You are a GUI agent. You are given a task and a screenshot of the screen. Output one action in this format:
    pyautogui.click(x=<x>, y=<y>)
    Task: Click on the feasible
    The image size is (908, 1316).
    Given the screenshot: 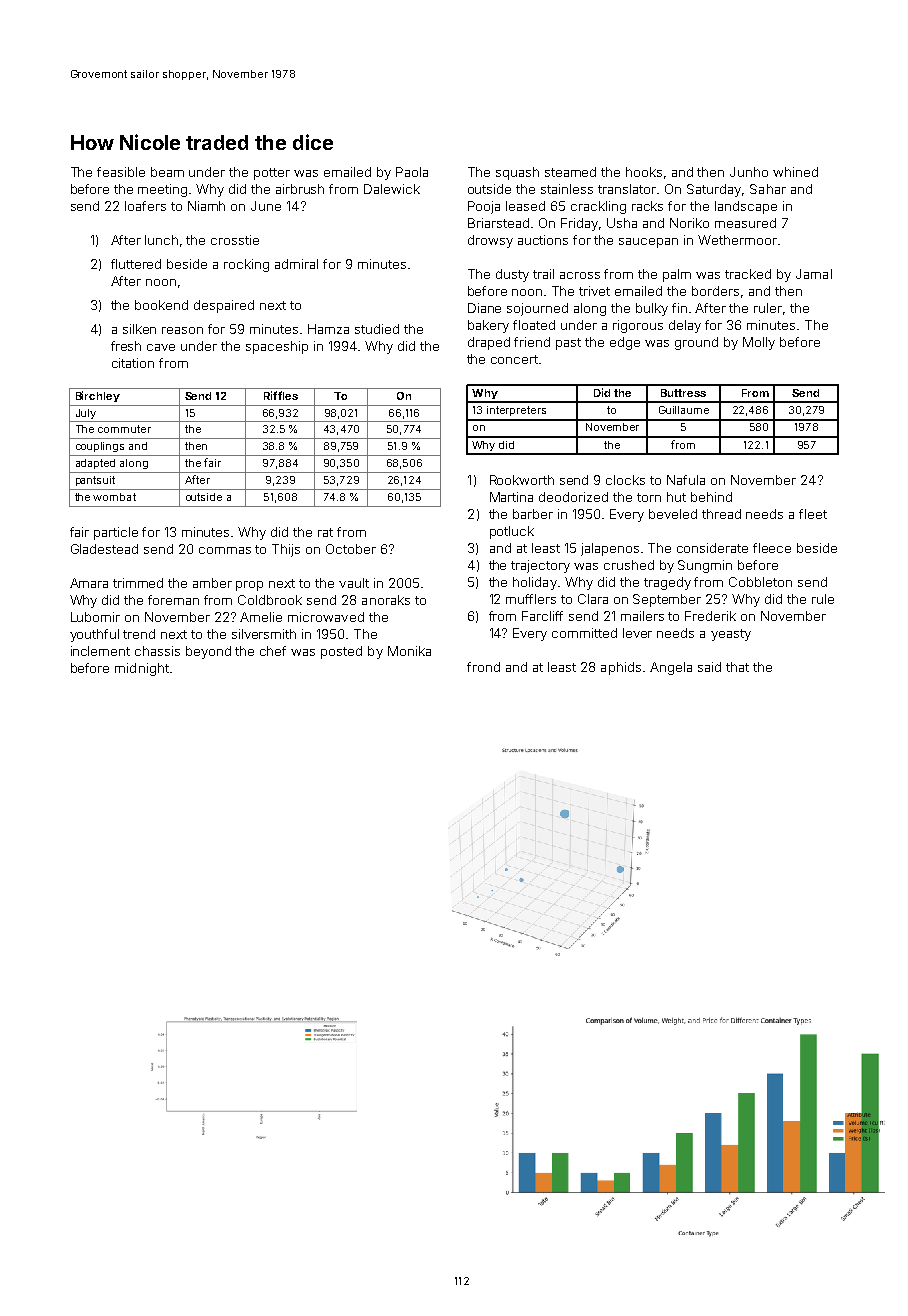 What is the action you would take?
    pyautogui.click(x=121, y=172)
